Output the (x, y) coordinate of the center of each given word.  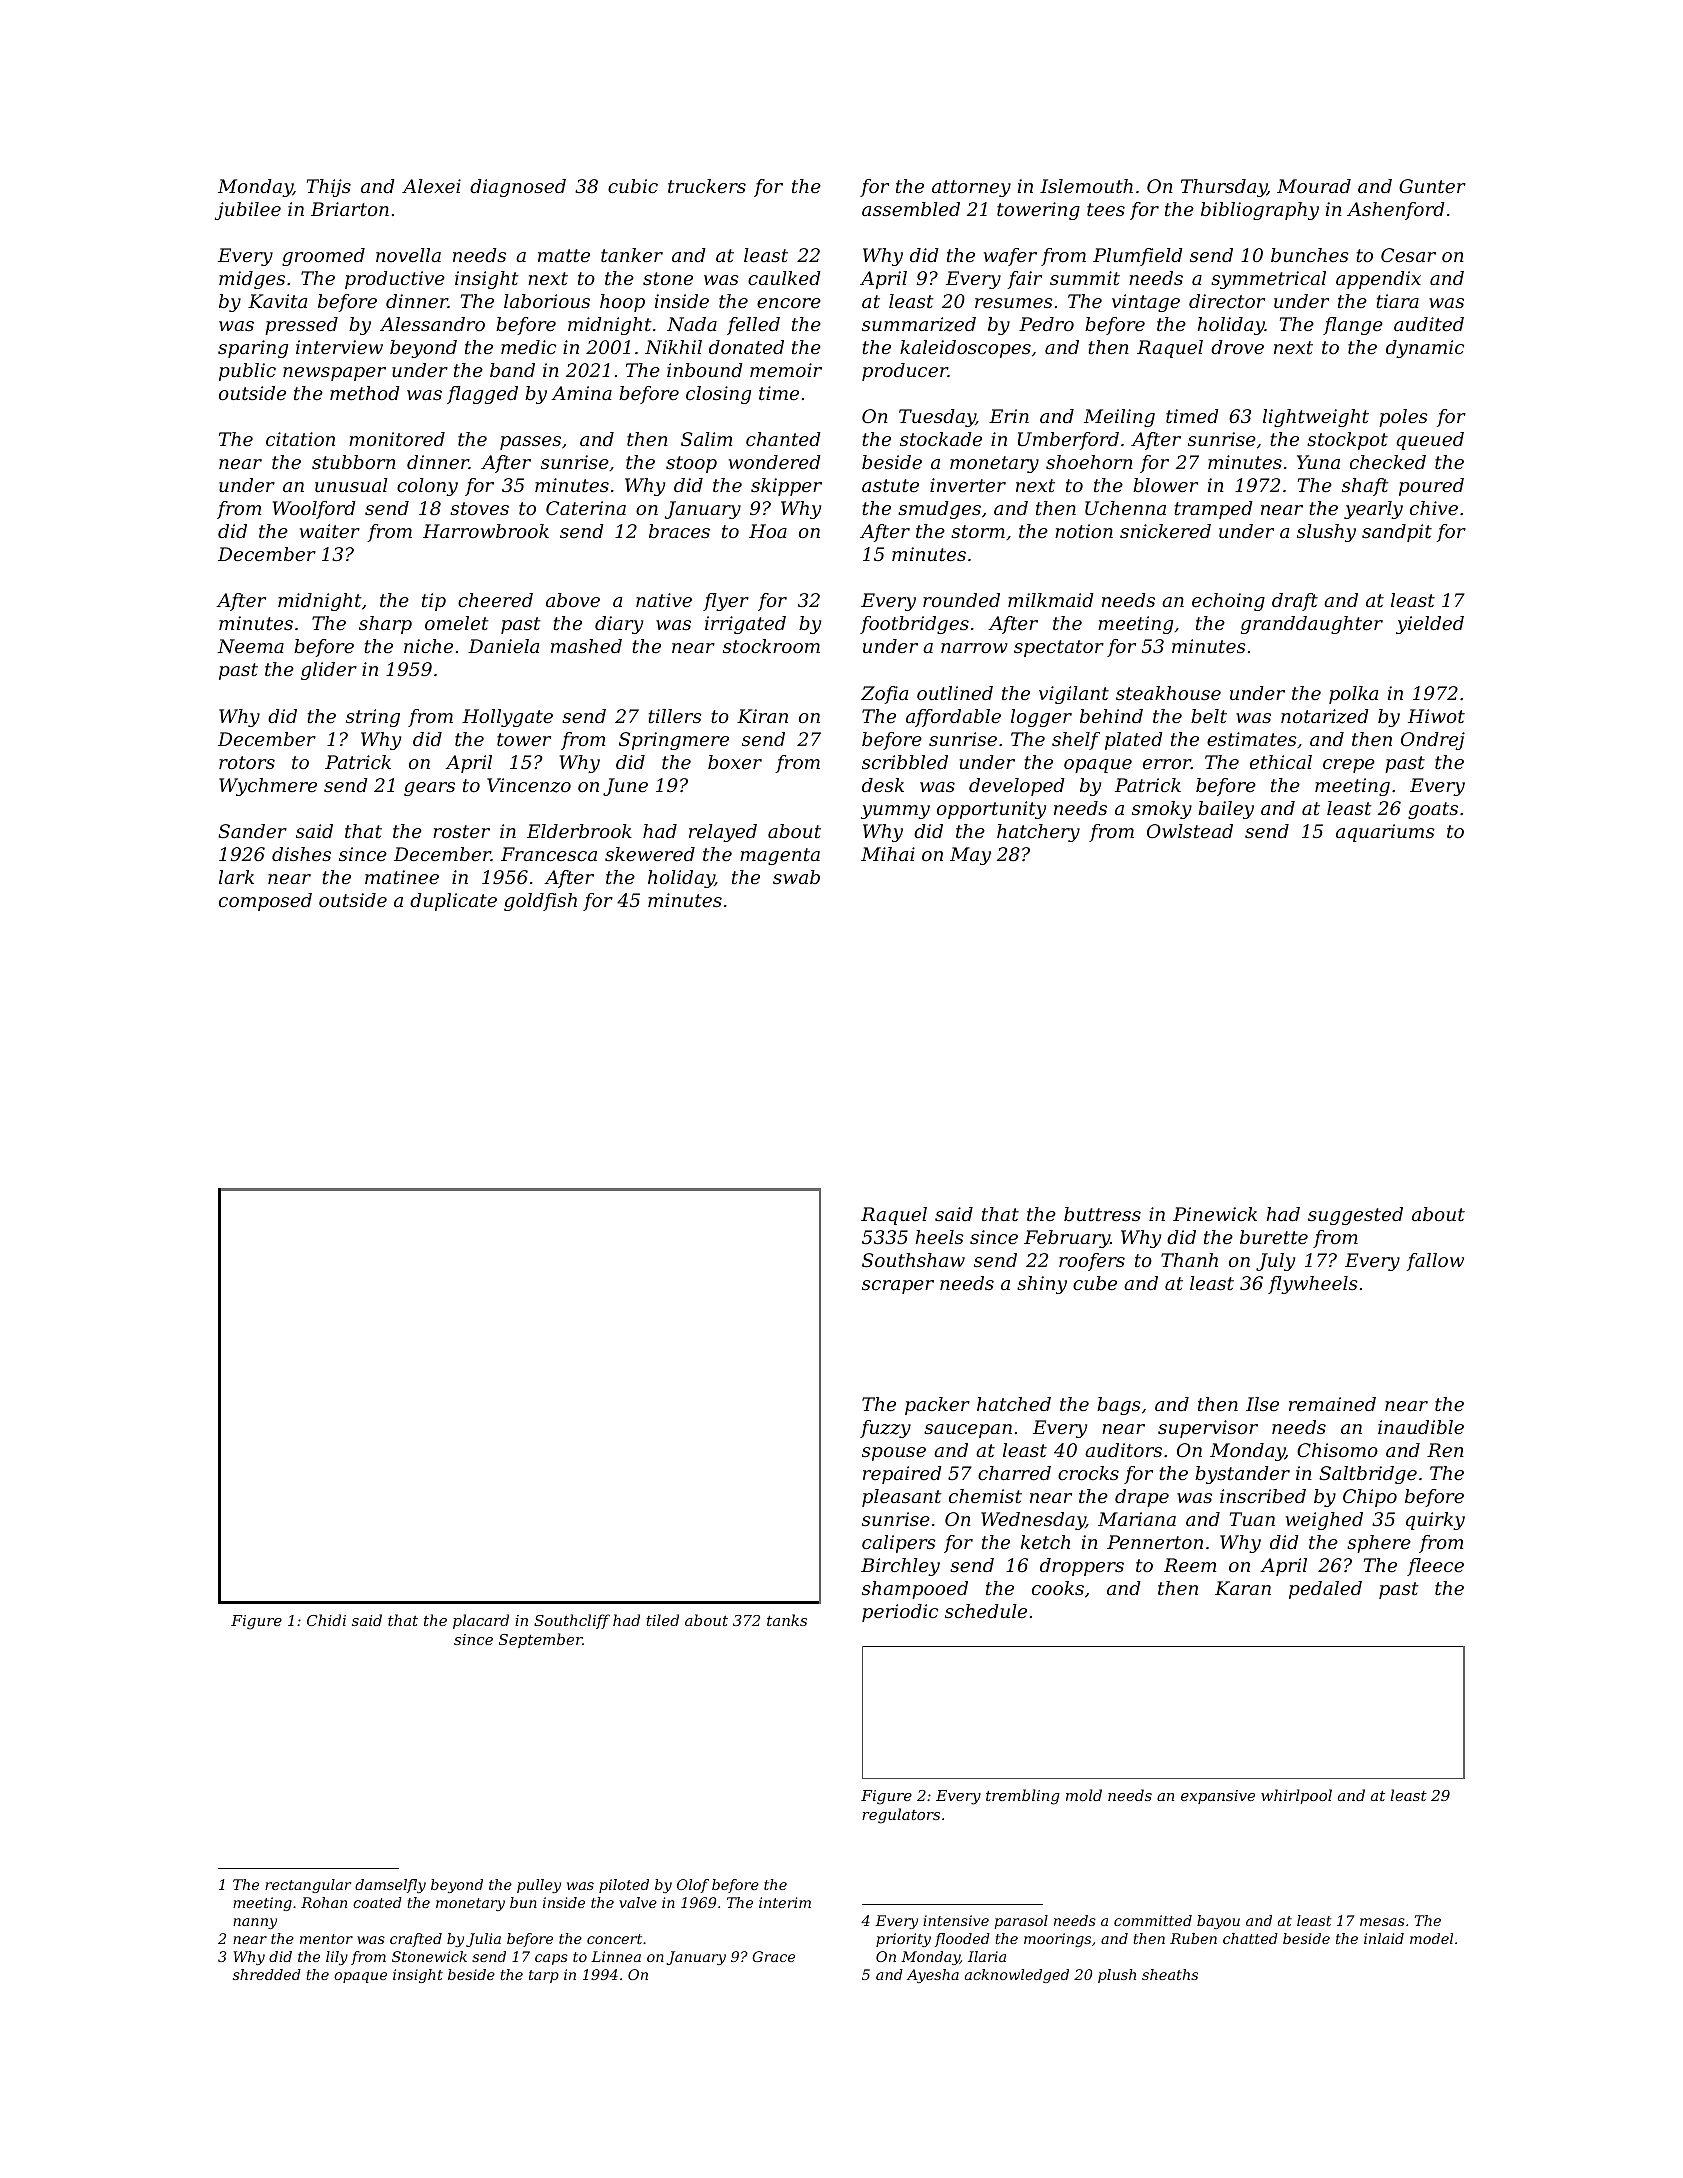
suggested (1355, 1216)
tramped (1213, 510)
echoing (1228, 602)
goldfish (540, 902)
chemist (985, 1496)
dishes (301, 854)
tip (434, 602)
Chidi (326, 1620)
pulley (539, 1886)
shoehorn (1089, 462)
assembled (911, 209)
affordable (953, 718)
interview (339, 347)
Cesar (1408, 255)
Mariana (1137, 1519)
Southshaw (913, 1260)
